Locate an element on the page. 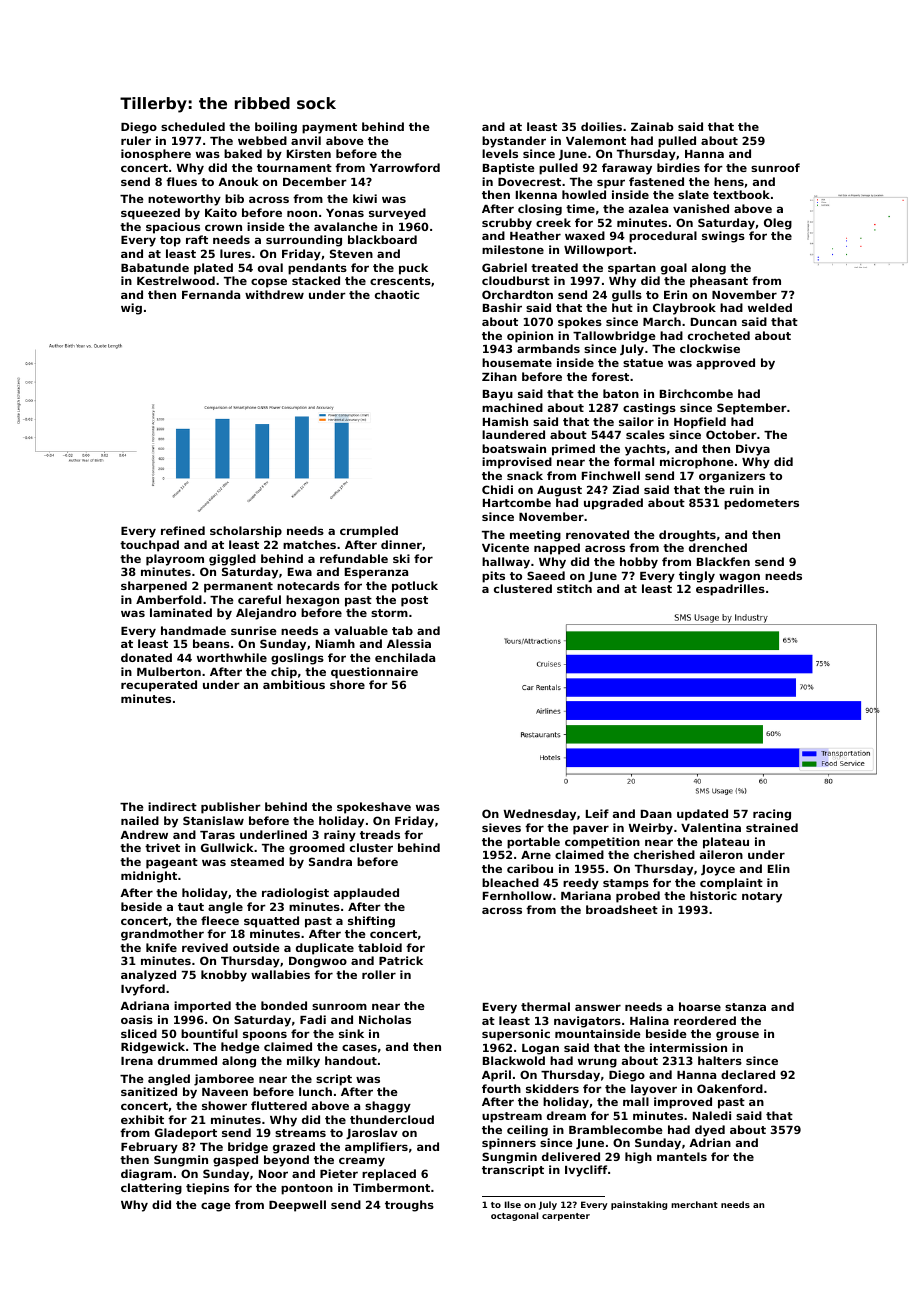 The image size is (924, 1308). Ivyford is located at coordinates (143, 990).
